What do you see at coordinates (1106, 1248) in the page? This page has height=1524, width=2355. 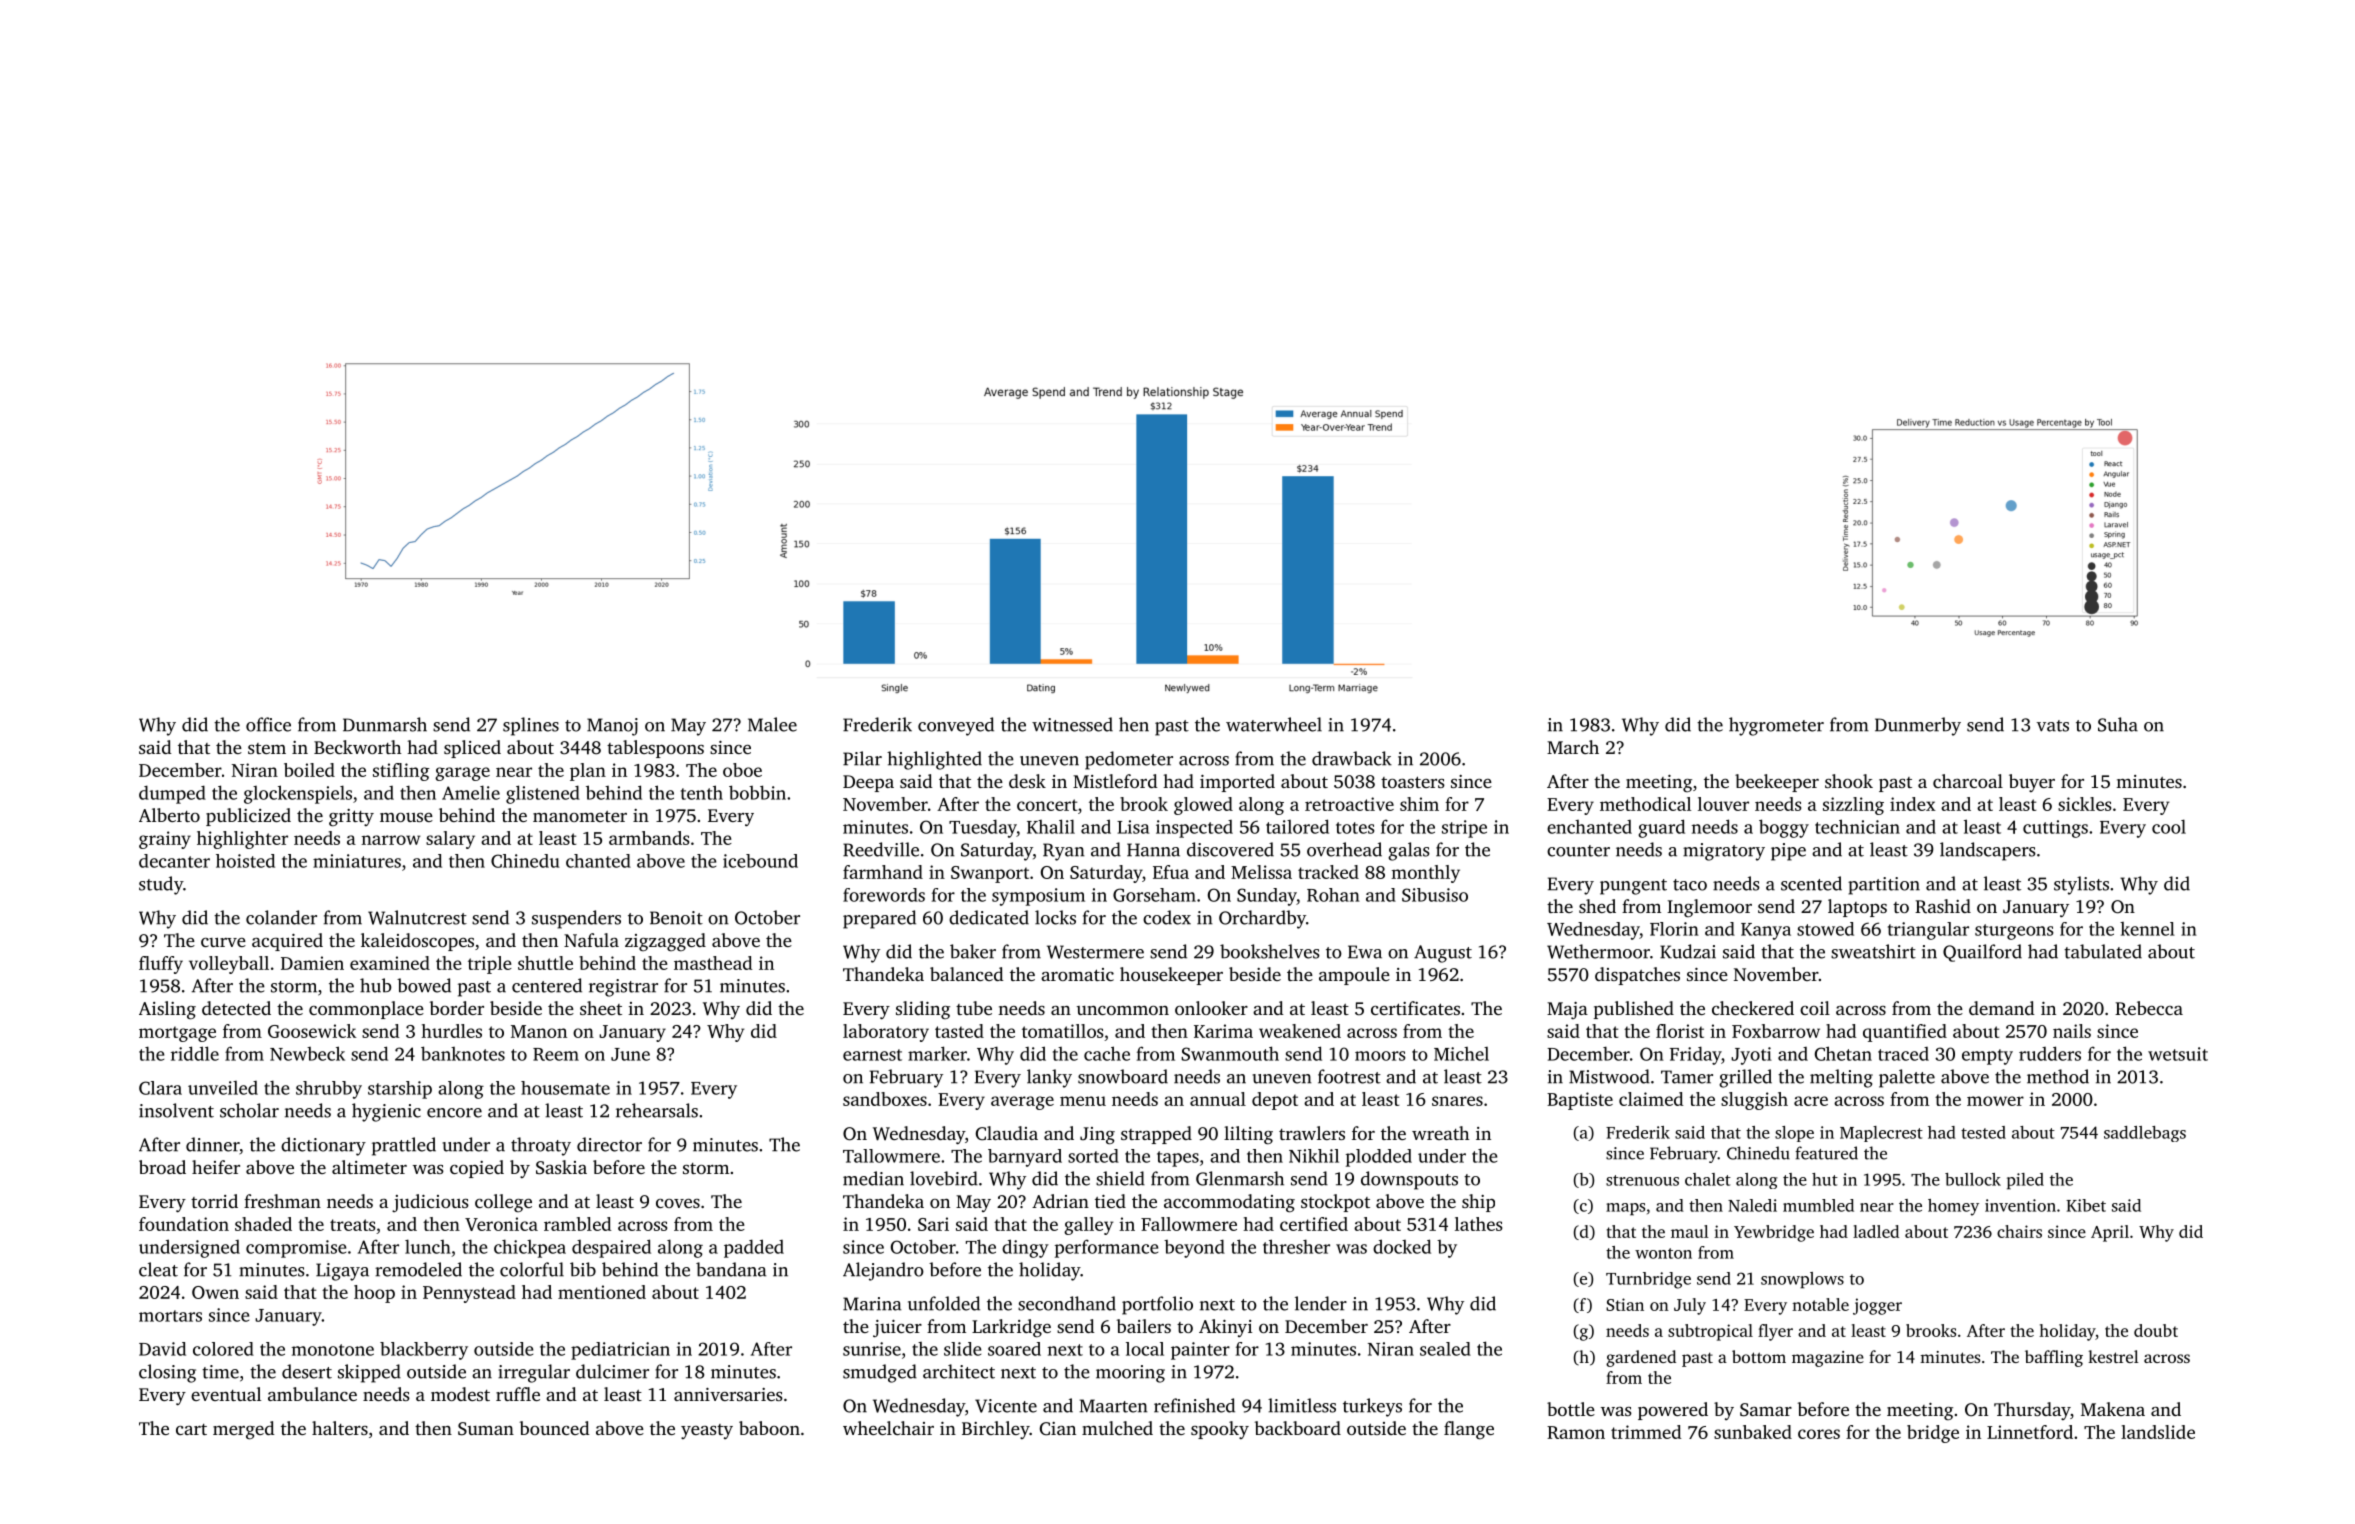 I see `performance` at bounding box center [1106, 1248].
